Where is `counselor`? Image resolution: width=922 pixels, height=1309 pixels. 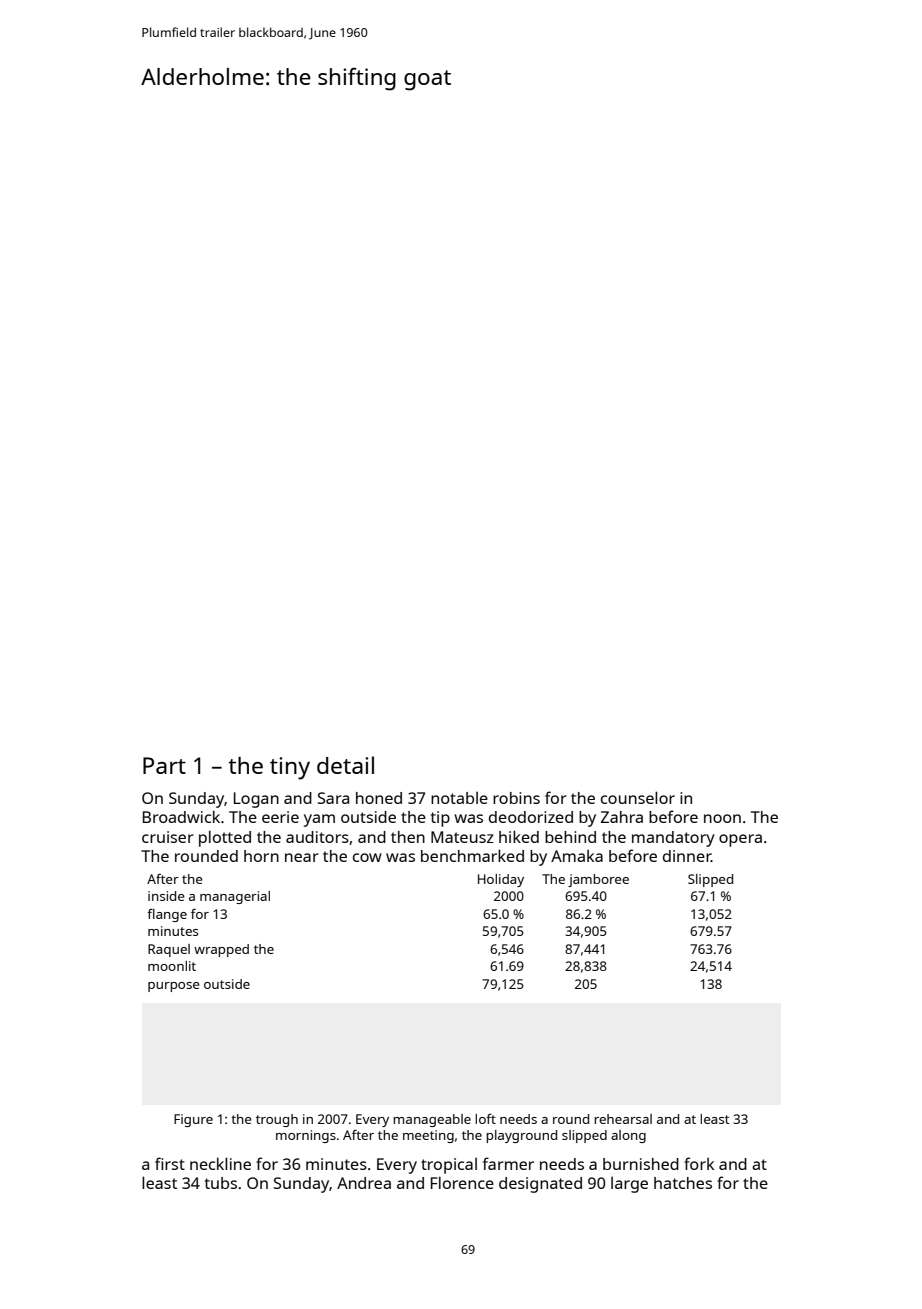 counselor is located at coordinates (638, 797).
